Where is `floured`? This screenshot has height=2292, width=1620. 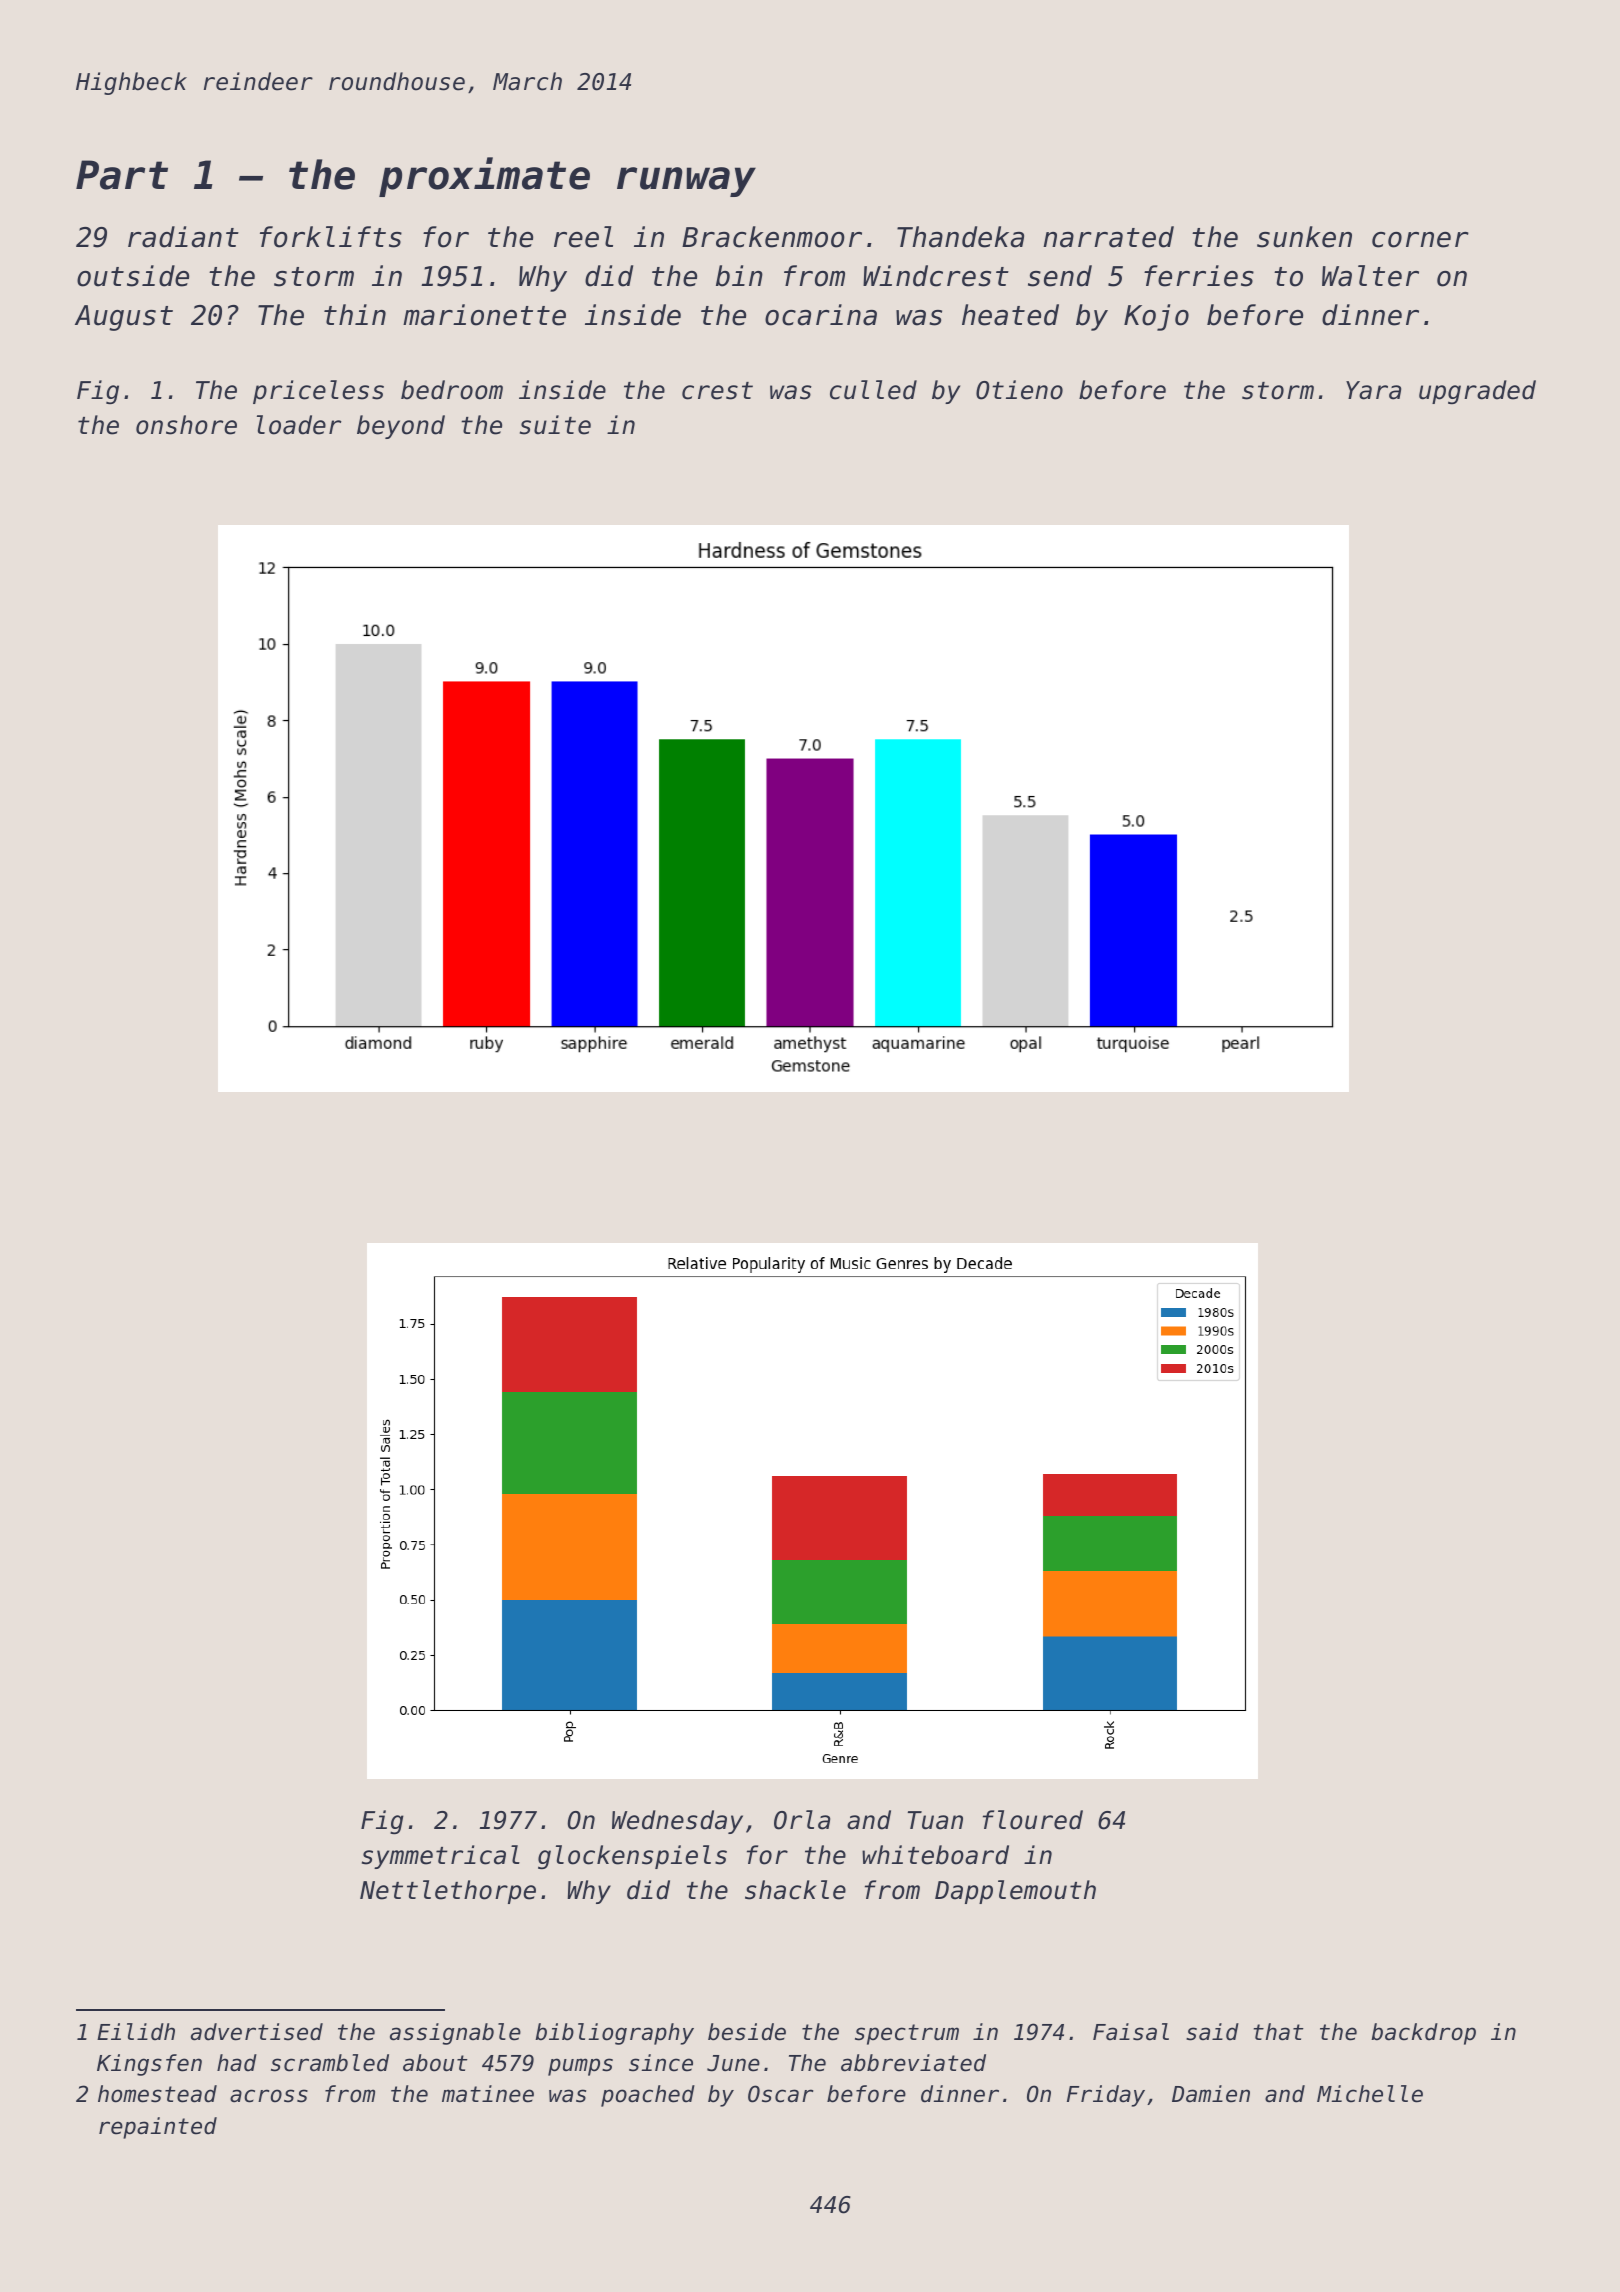 floured is located at coordinates (1033, 1820).
